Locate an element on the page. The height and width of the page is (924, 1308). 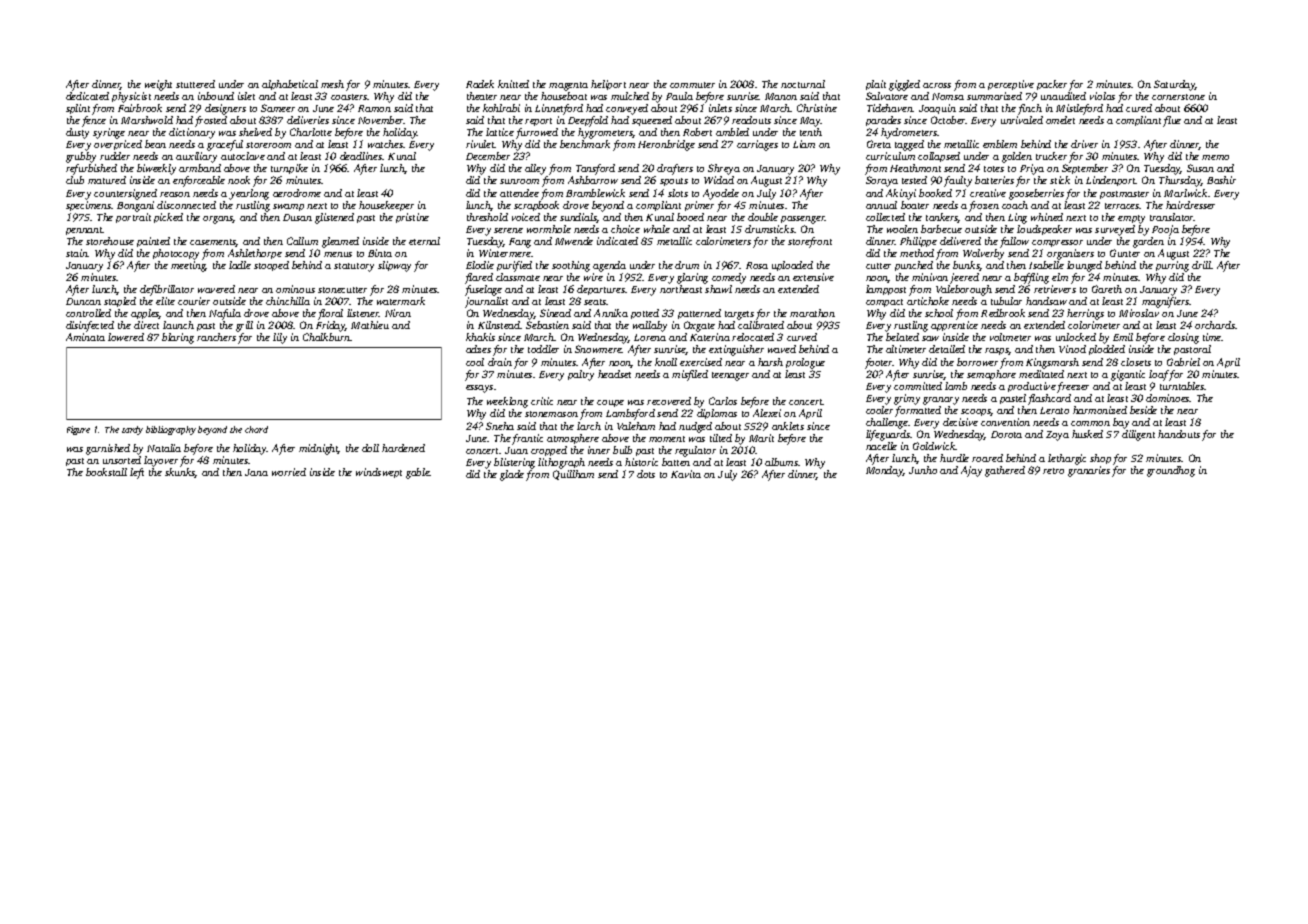
dominoes is located at coordinates (1168, 398).
